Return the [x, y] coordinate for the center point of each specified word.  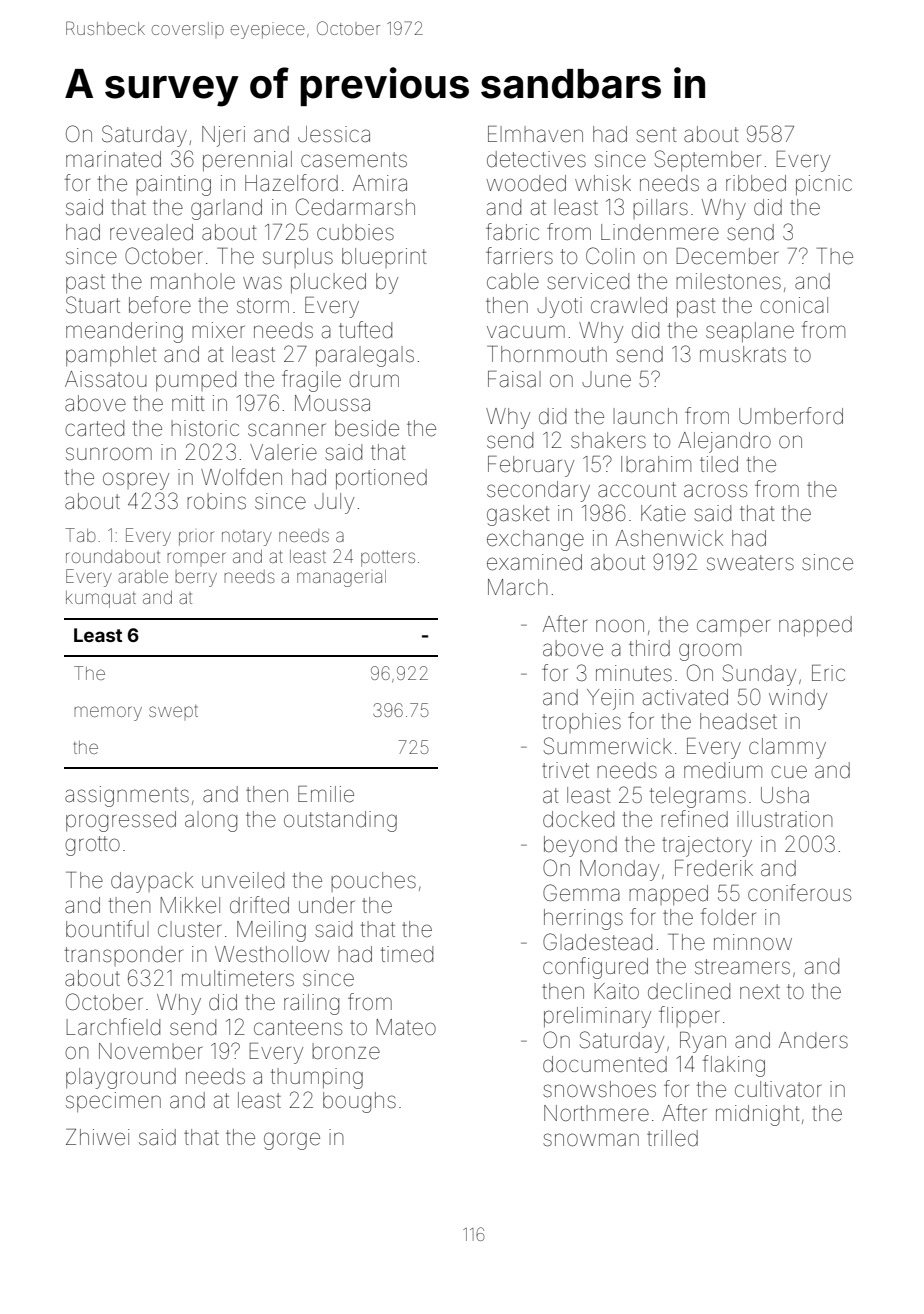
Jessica [334, 134]
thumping [317, 1078]
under [327, 905]
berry [196, 579]
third [649, 648]
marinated [113, 159]
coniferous [799, 893]
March [517, 587]
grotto [92, 846]
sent [656, 135]
